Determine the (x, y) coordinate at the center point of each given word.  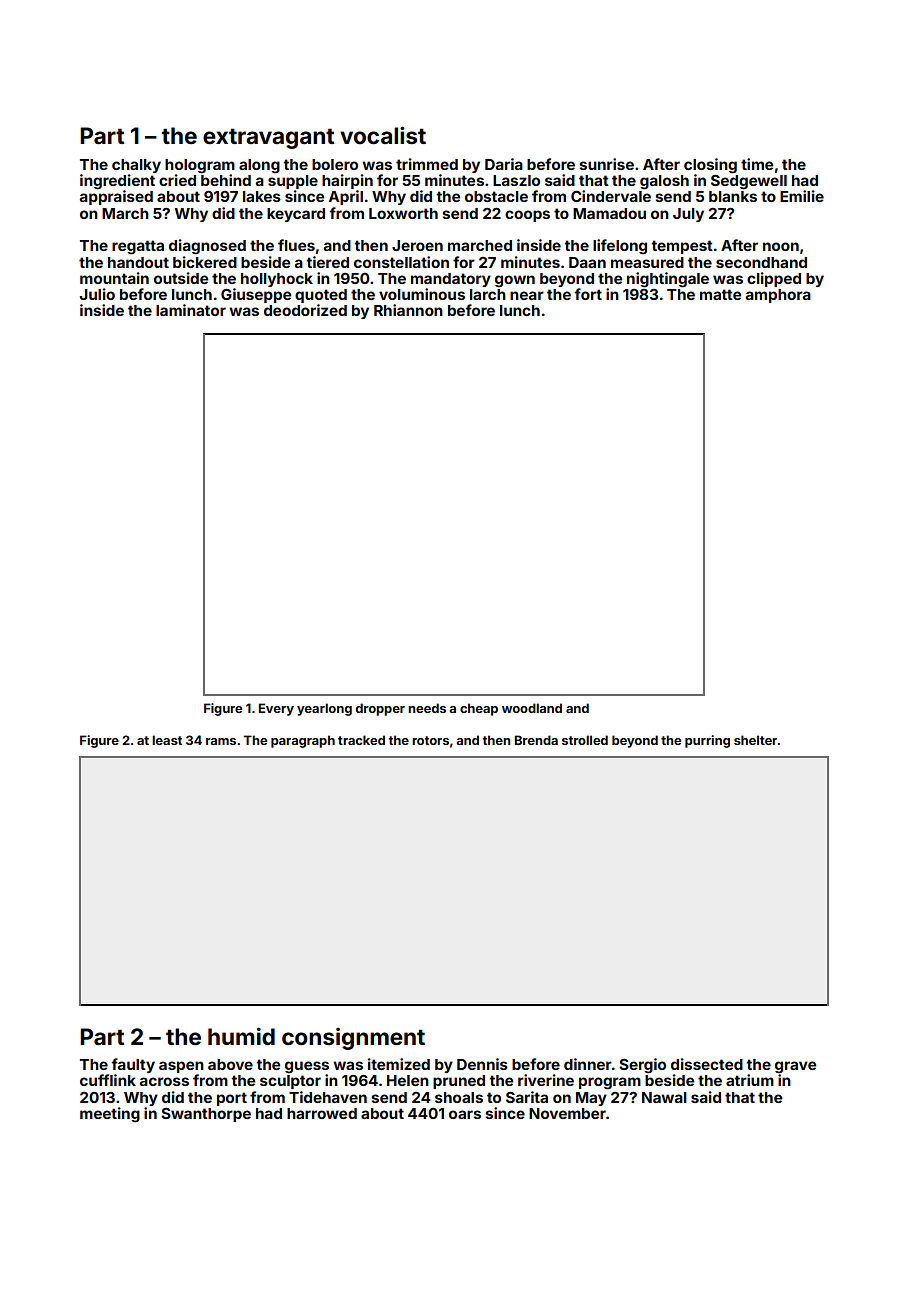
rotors (430, 740)
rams (221, 741)
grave (795, 1067)
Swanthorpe (206, 1115)
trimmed (427, 164)
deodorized (305, 310)
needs (427, 708)
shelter (755, 740)
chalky (136, 166)
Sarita (527, 1097)
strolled (585, 740)
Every (276, 709)
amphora (778, 296)
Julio (97, 294)
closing (710, 166)
